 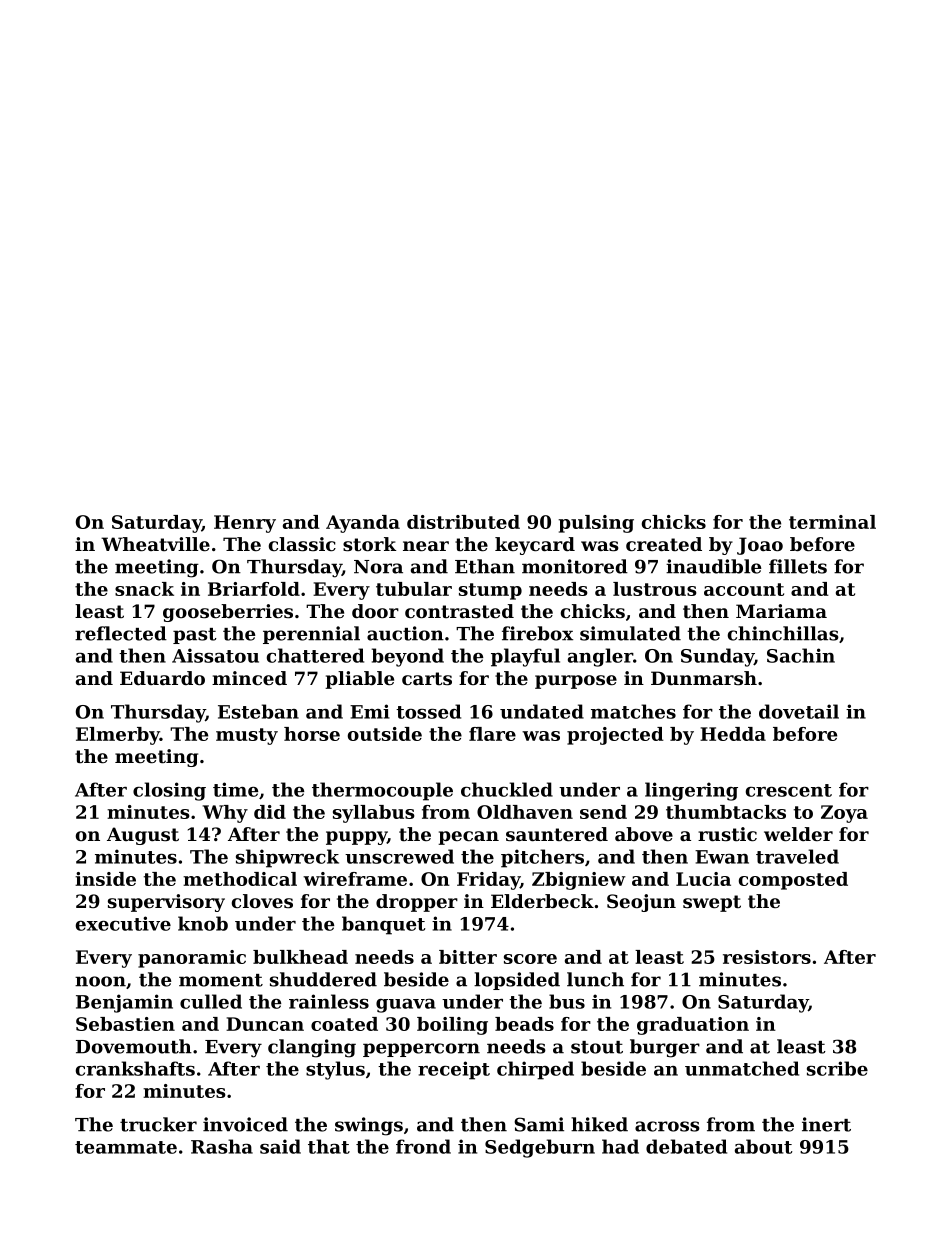 I want to click on angler, so click(x=600, y=657).
